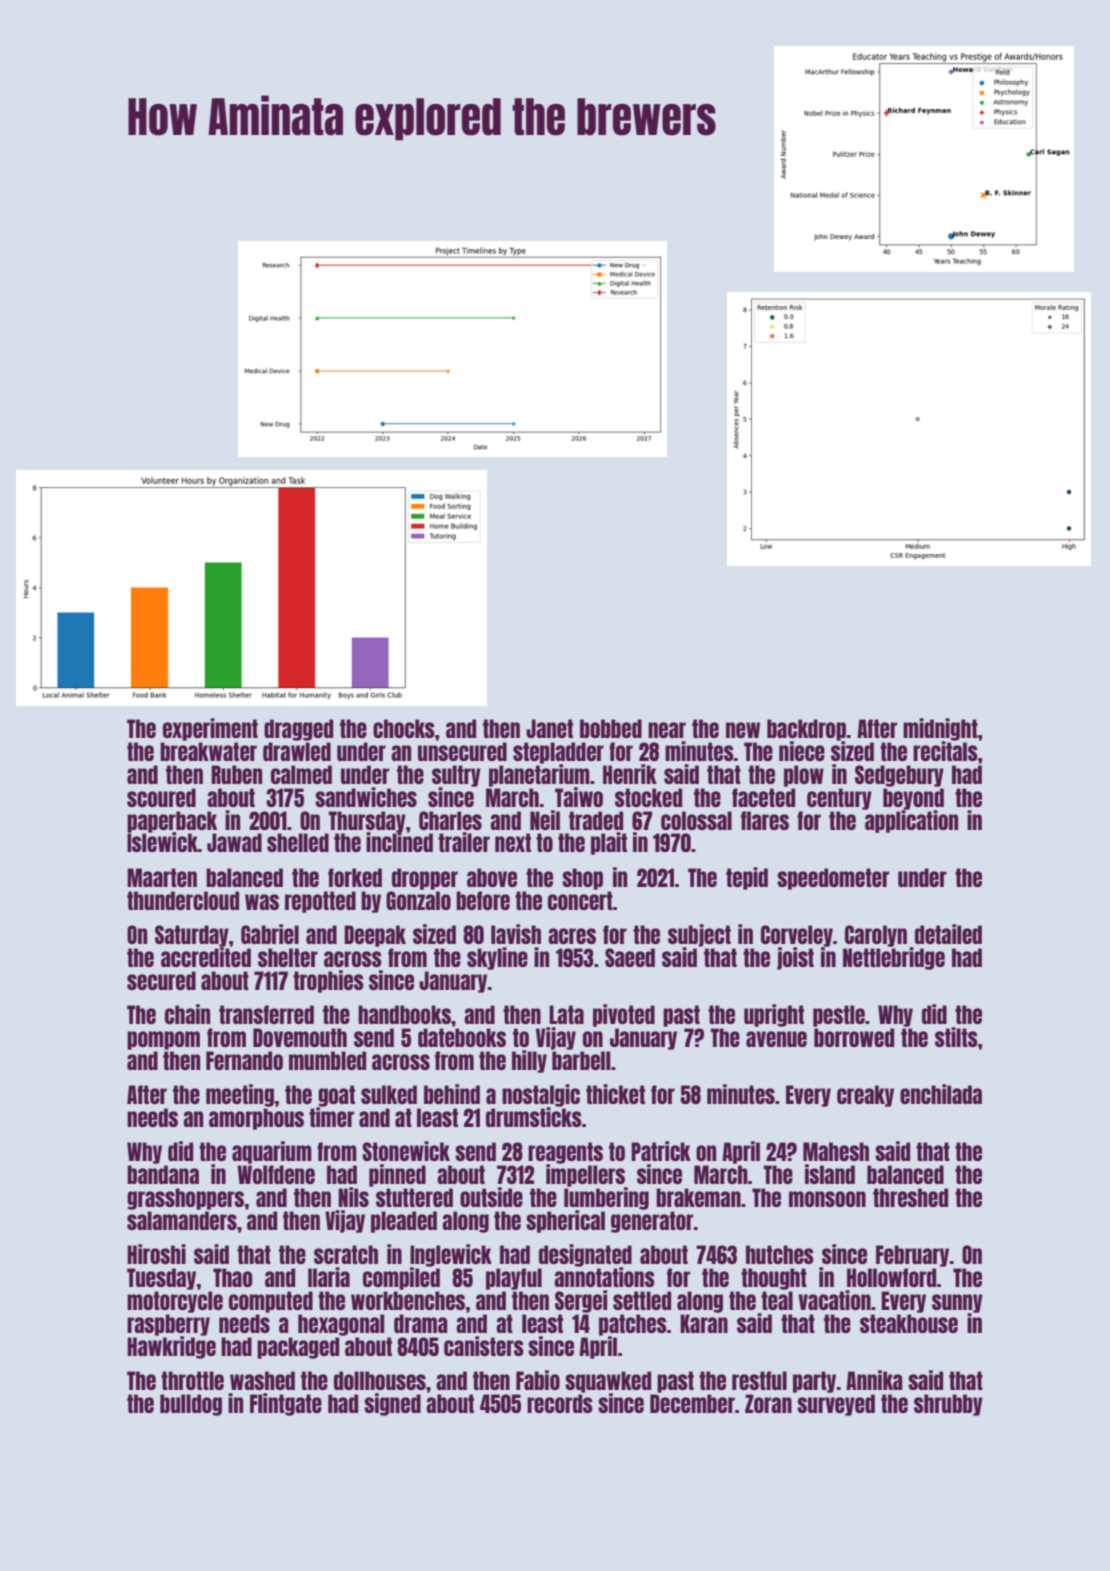 The image size is (1110, 1571). I want to click on Janet, so click(549, 728).
